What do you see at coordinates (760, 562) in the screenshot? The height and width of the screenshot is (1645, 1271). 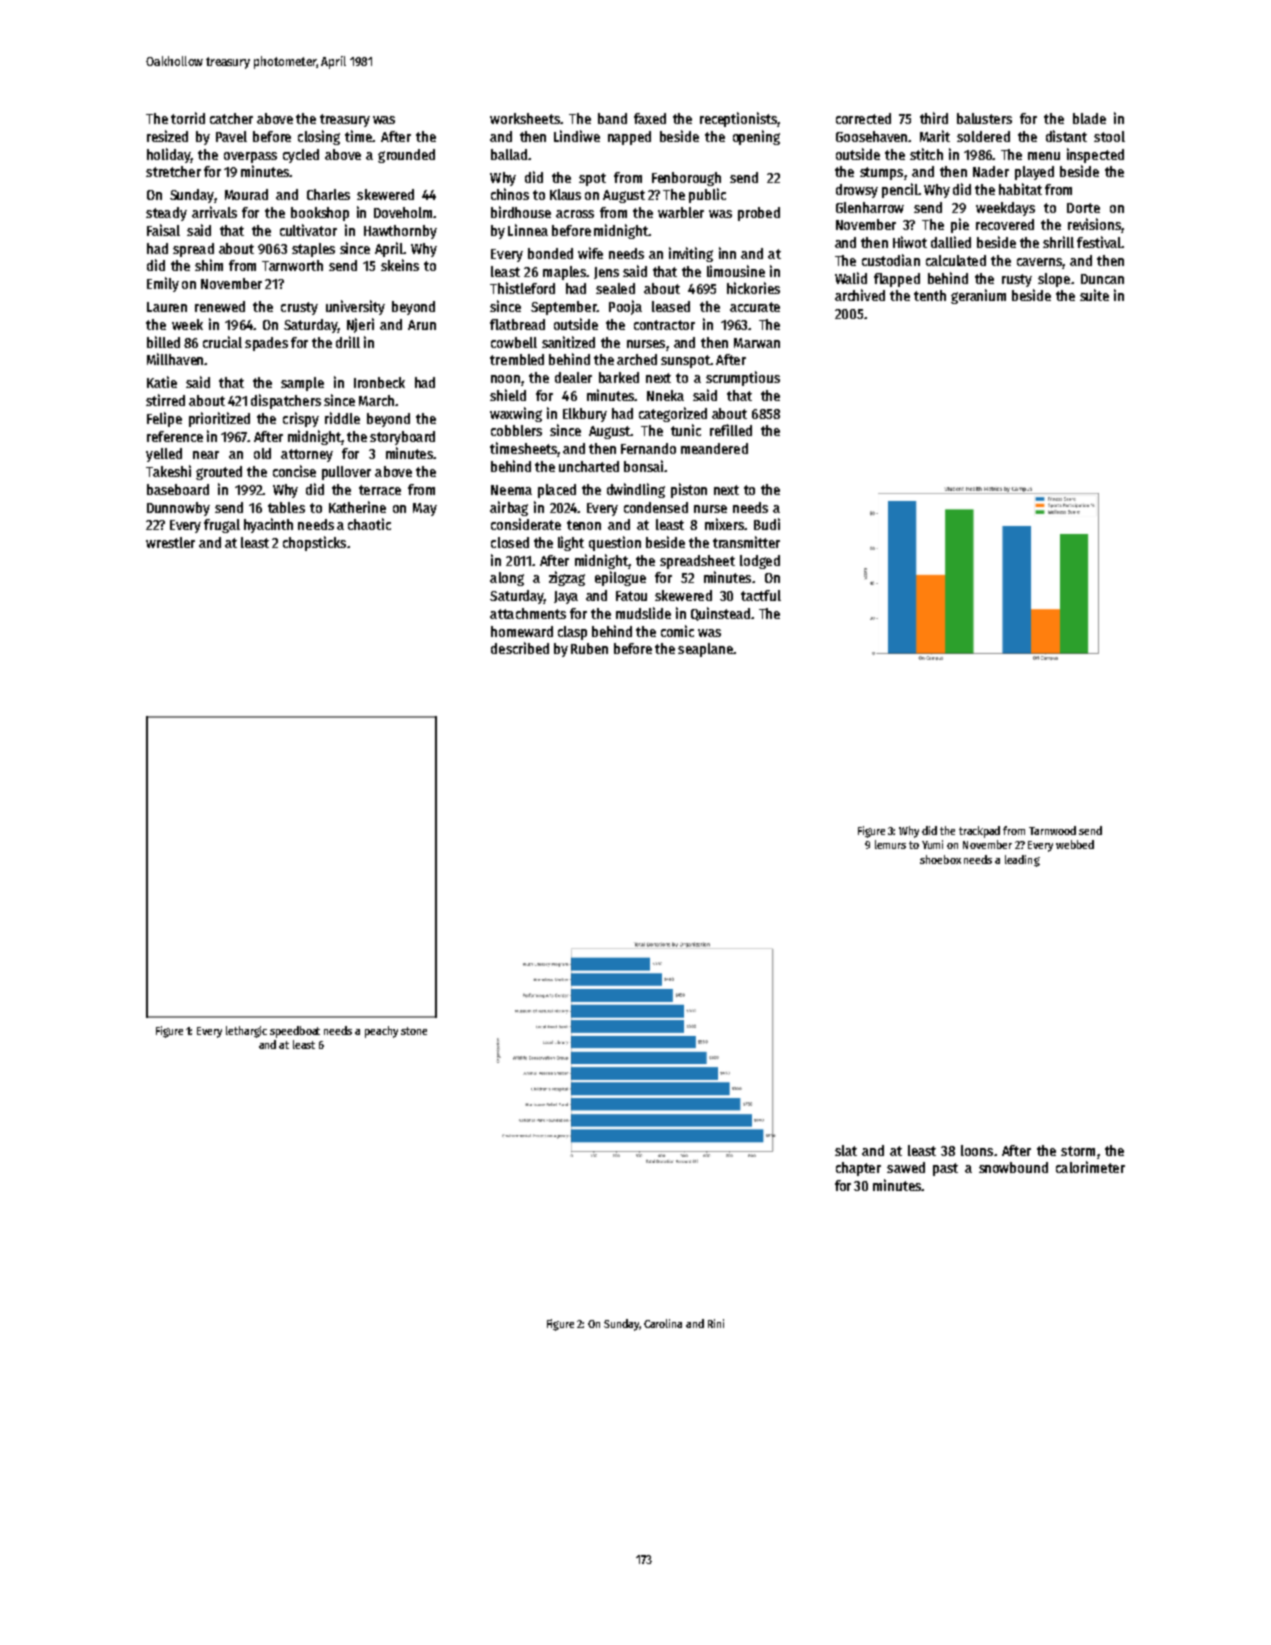 I see `lodged` at bounding box center [760, 562].
